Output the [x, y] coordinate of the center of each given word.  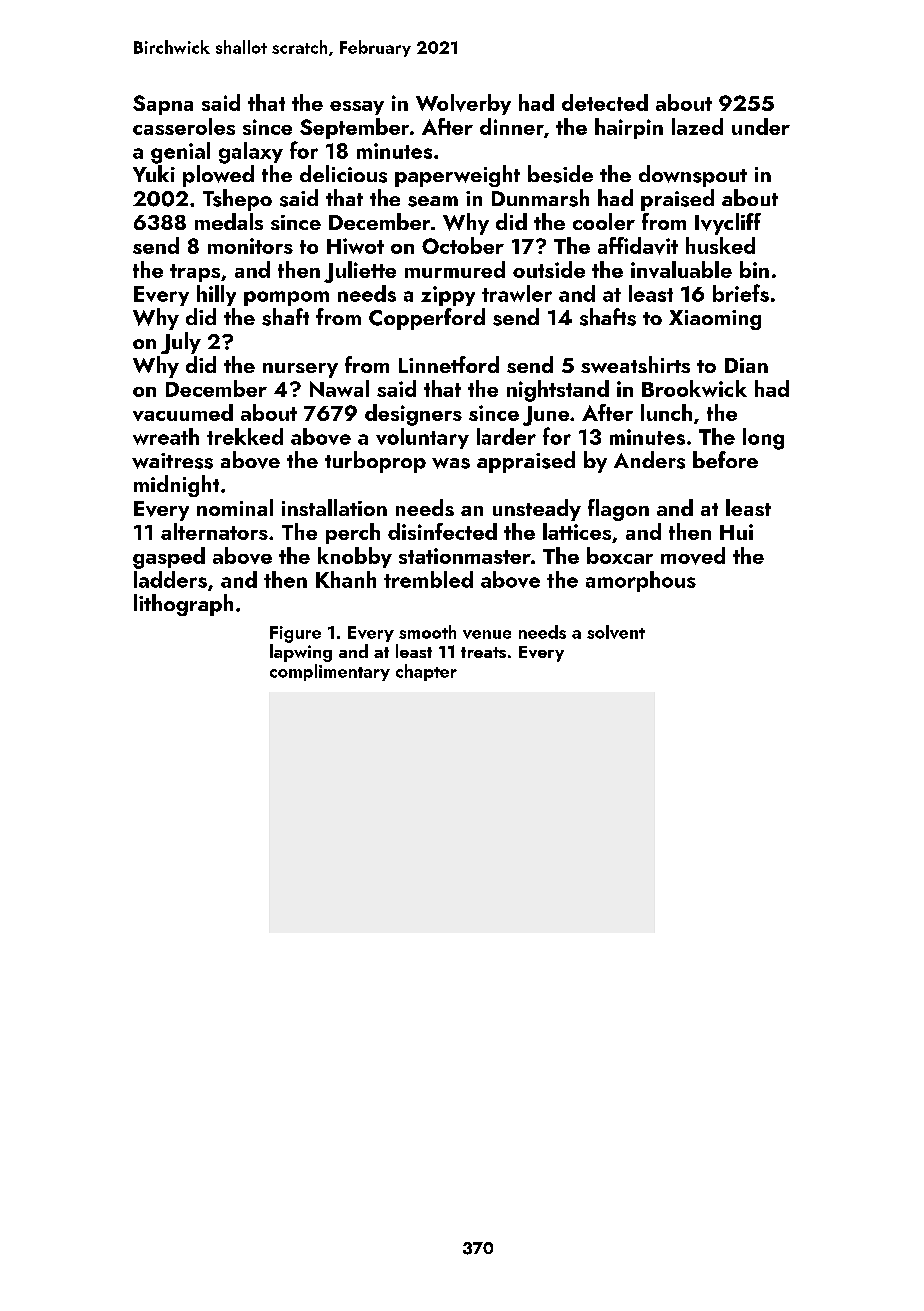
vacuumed [183, 412]
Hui [736, 532]
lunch [666, 412]
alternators [214, 531]
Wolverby [463, 104]
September [354, 128]
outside [549, 269]
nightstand [558, 391]
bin [754, 269]
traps [195, 273]
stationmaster [465, 556]
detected [605, 102]
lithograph [183, 605]
